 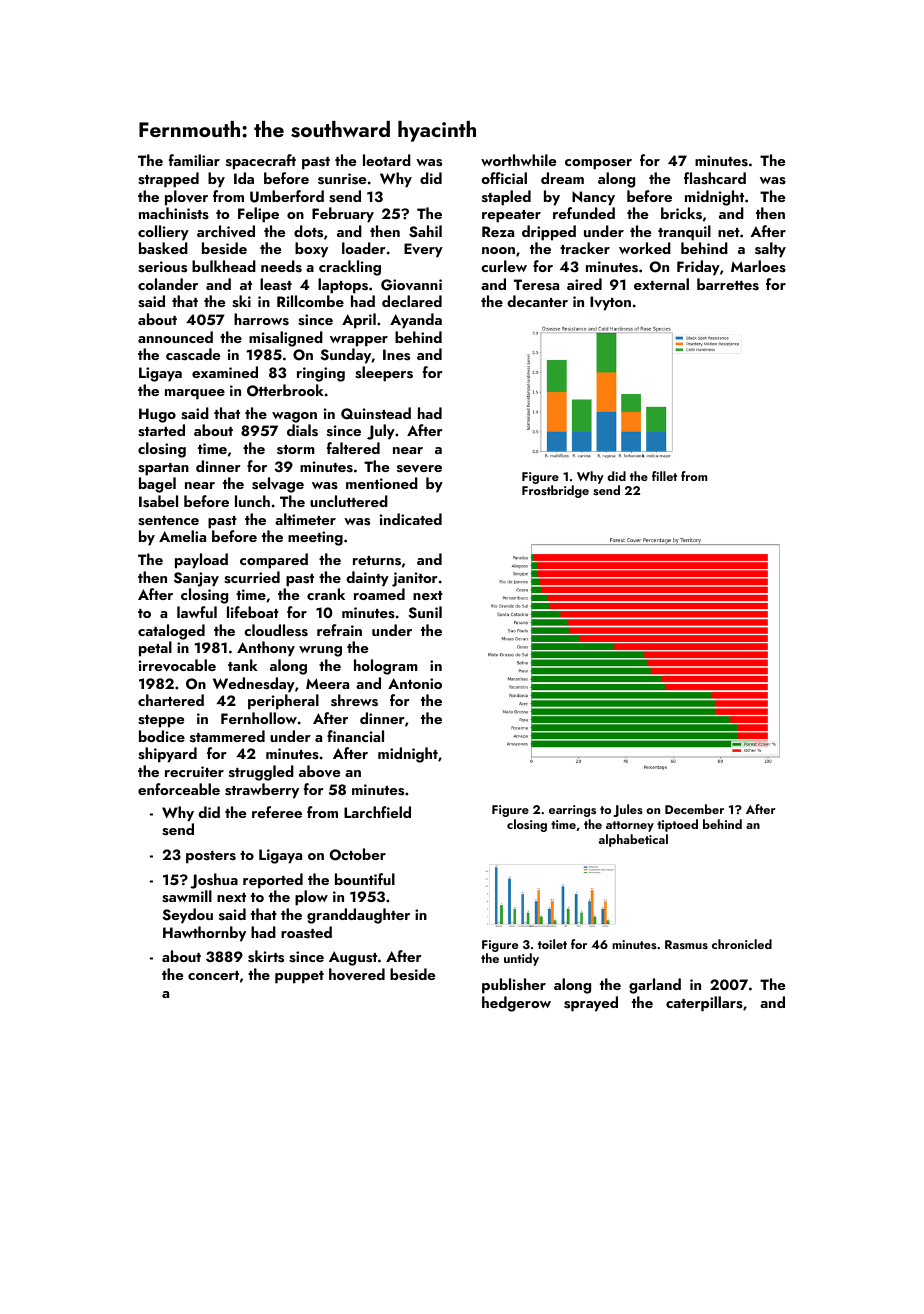 What do you see at coordinates (299, 977) in the screenshot?
I see `puppet` at bounding box center [299, 977].
